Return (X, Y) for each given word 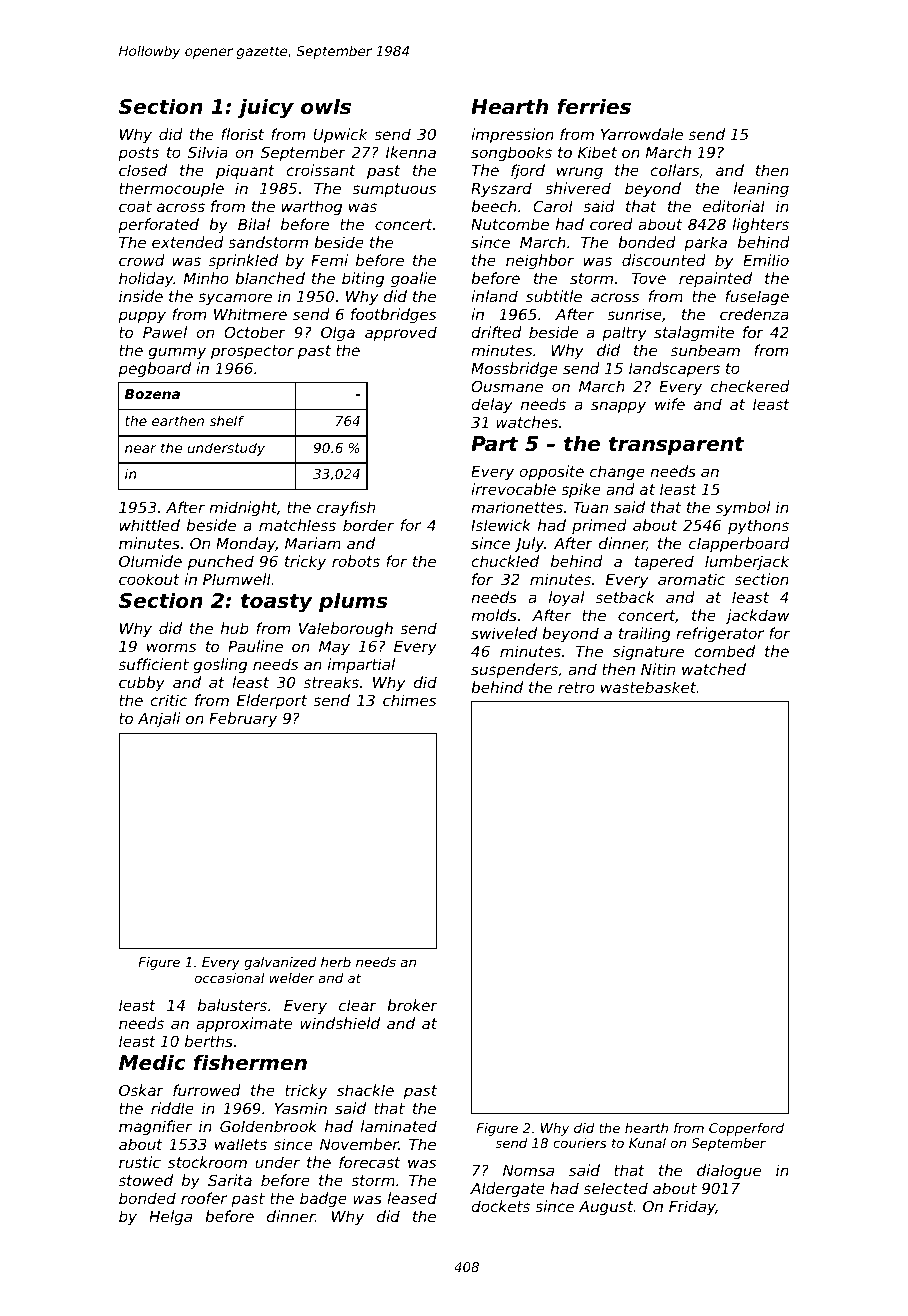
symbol (743, 508)
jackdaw (757, 616)
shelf (227, 420)
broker (412, 1005)
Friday (692, 1207)
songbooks (511, 153)
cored (611, 224)
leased (412, 1198)
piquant (245, 171)
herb (336, 962)
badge (323, 1199)
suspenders (514, 670)
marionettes (517, 507)
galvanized (280, 963)
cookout (149, 579)
